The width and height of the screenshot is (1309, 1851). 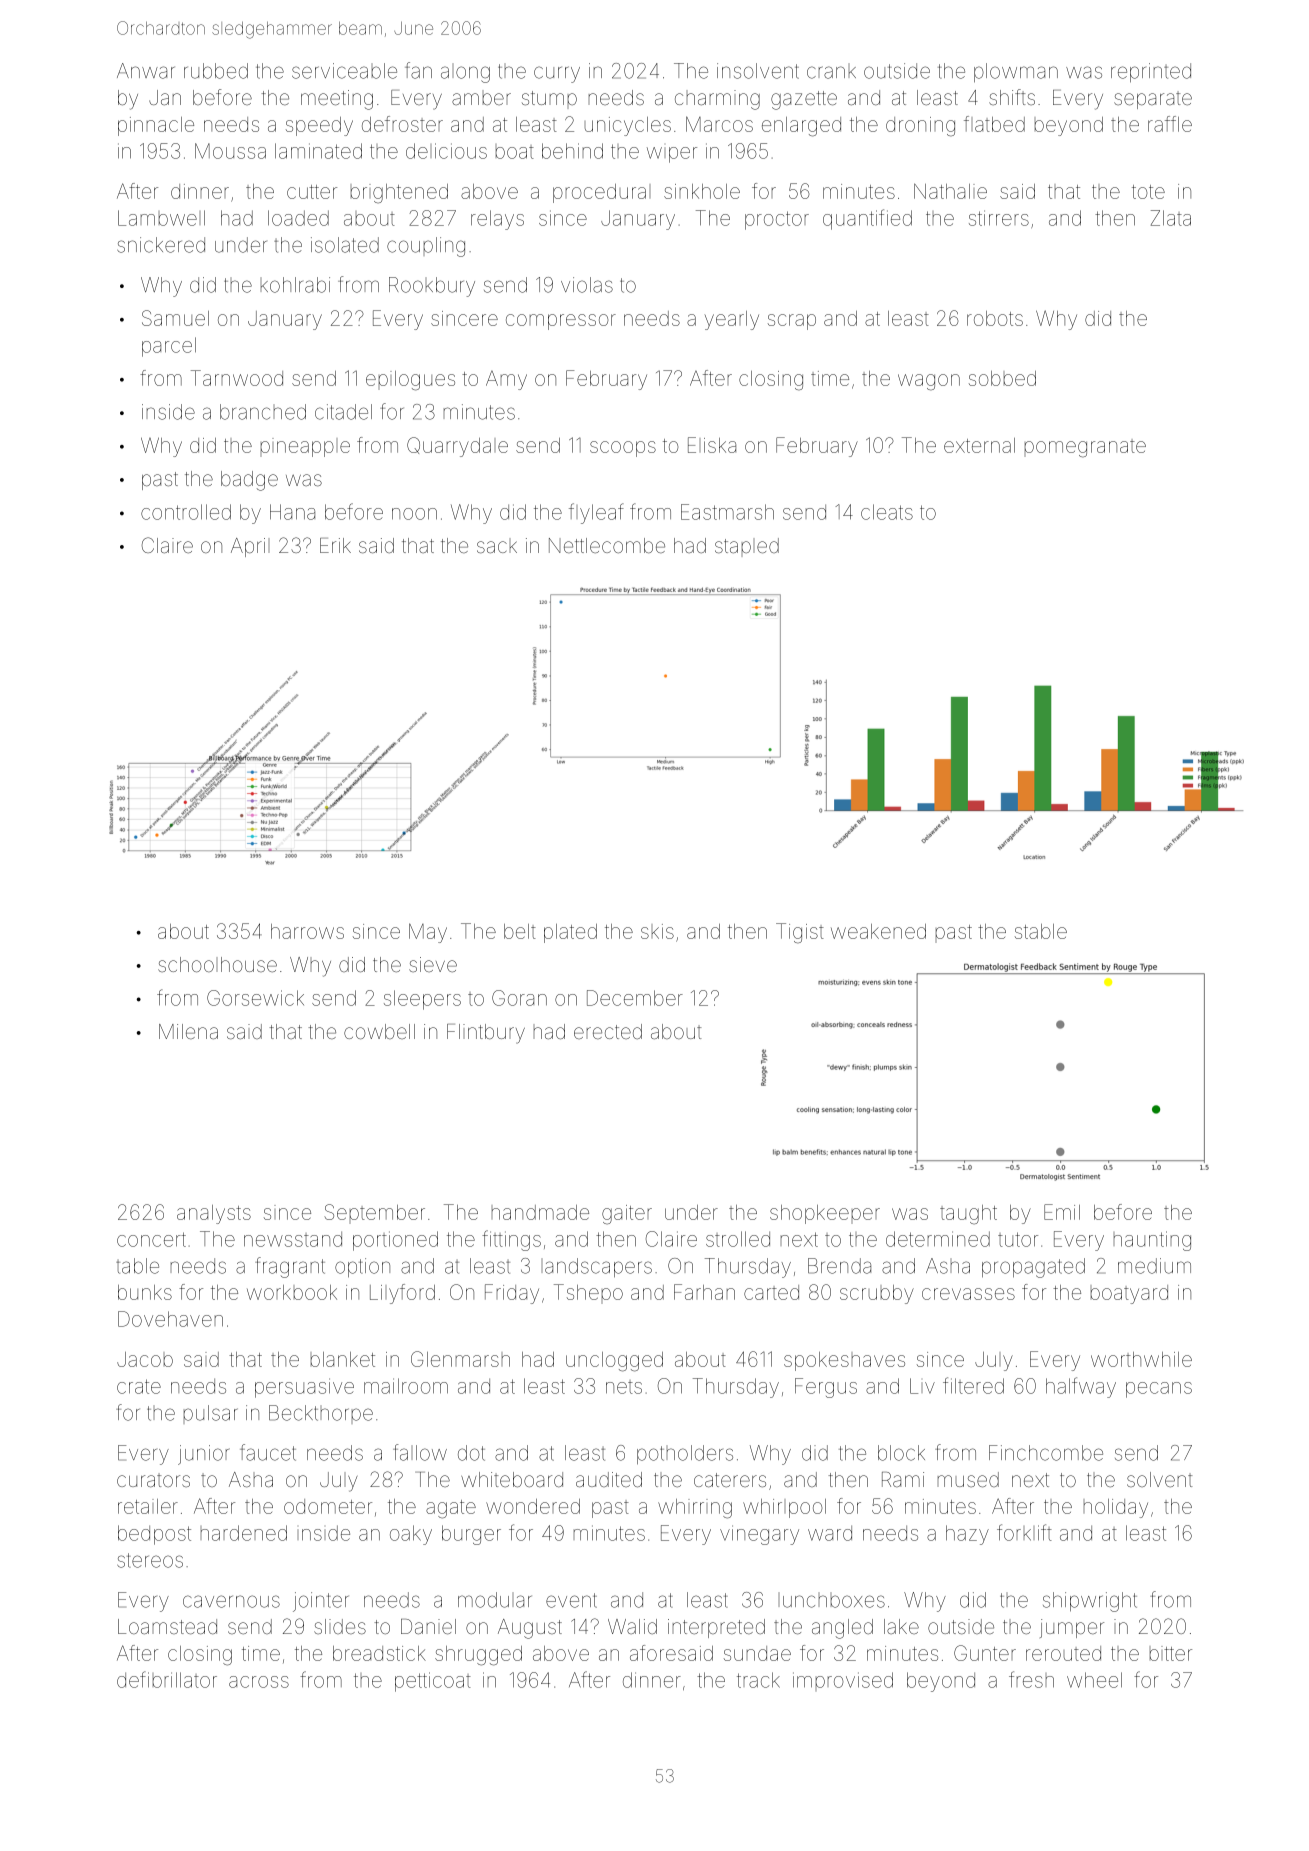 I want to click on Tarnwood, so click(x=237, y=378).
